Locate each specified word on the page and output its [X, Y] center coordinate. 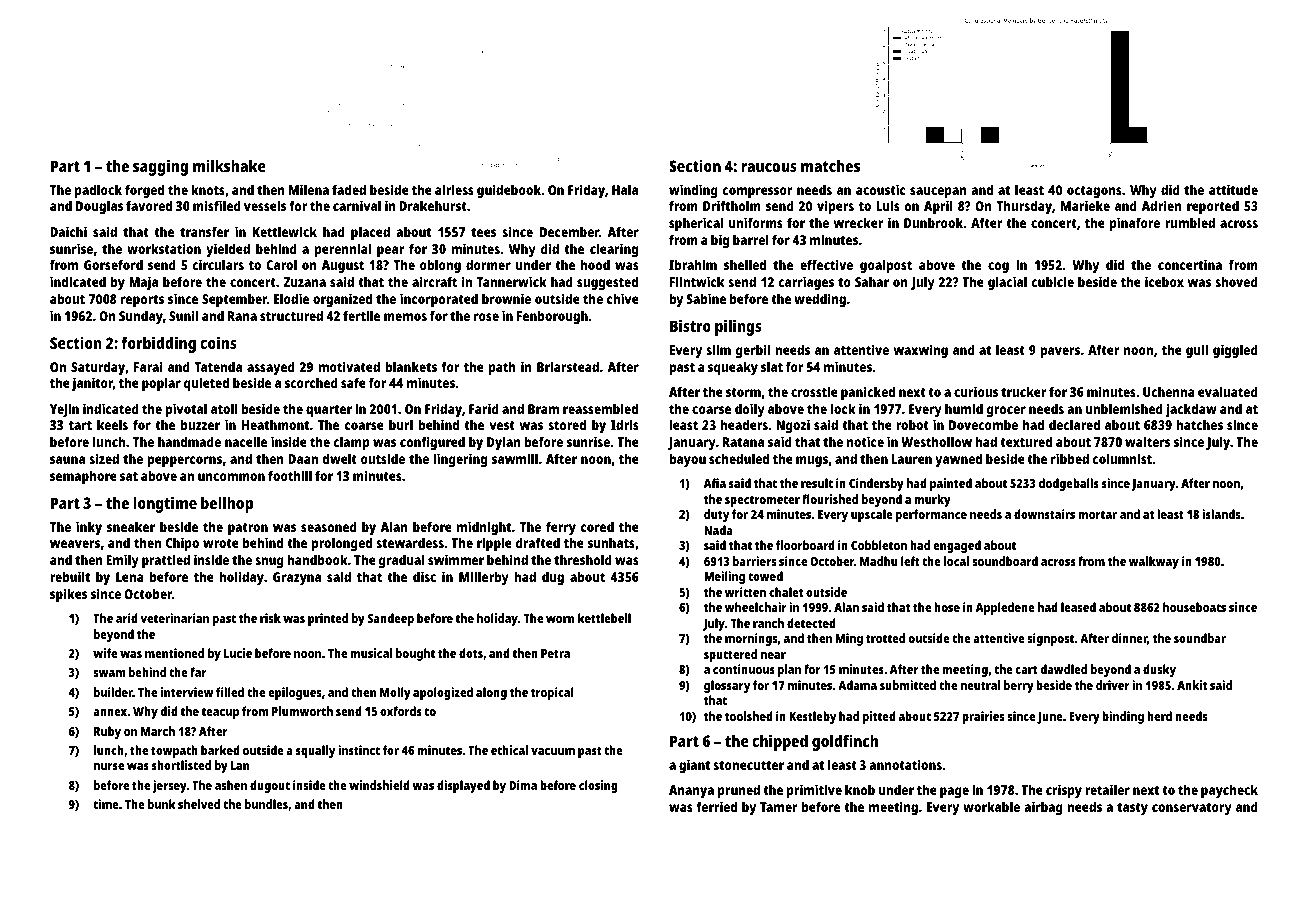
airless [454, 189]
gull [1197, 351]
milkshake [229, 165]
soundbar [1200, 638]
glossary [727, 686]
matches [830, 166]
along [491, 693]
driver [1113, 685]
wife [105, 653]
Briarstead [568, 366]
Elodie [291, 298]
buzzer [200, 424]
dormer [488, 264]
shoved [1236, 281]
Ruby [107, 732]
